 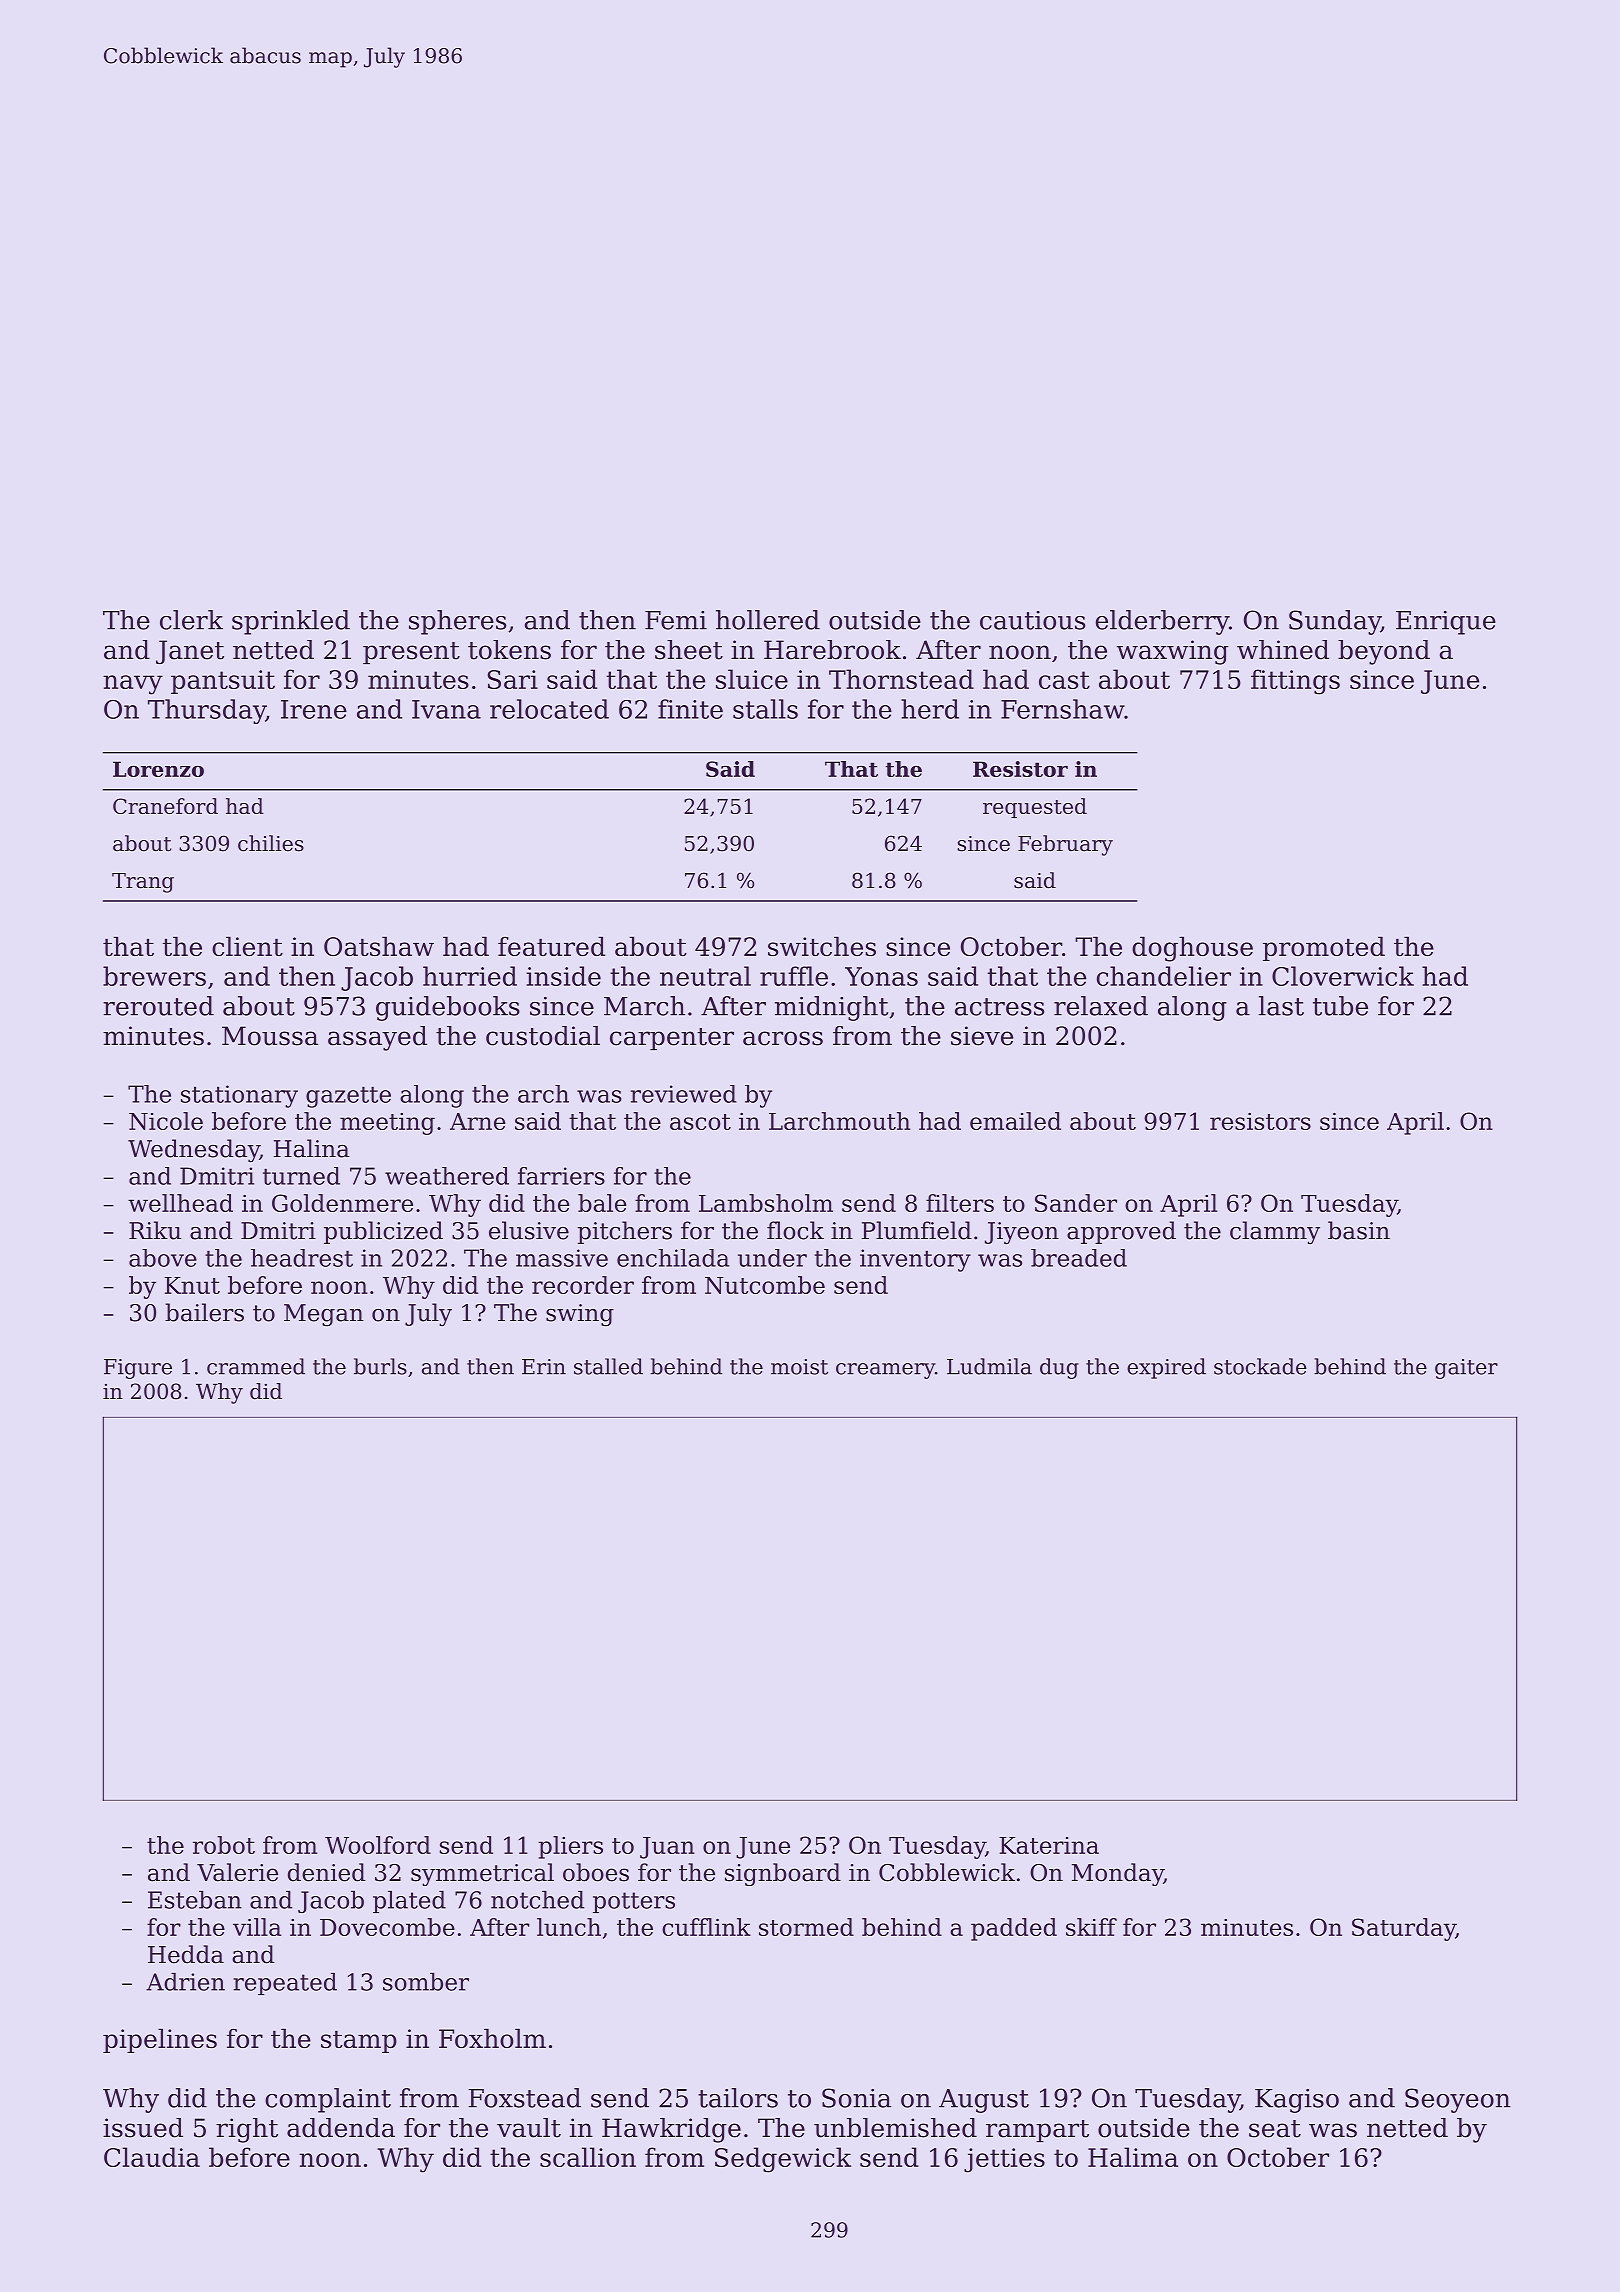 I want to click on Saturday, so click(x=1404, y=1929).
